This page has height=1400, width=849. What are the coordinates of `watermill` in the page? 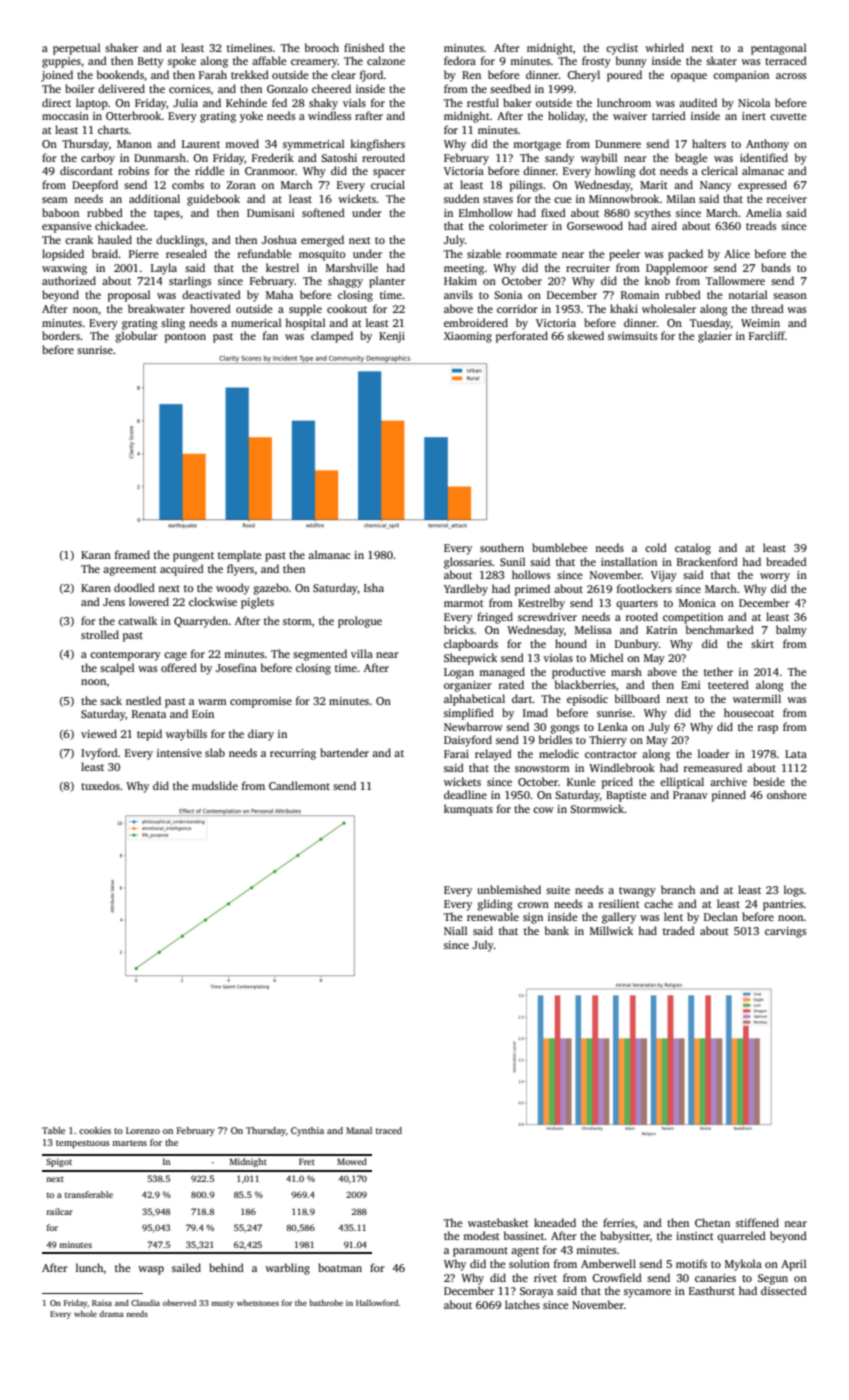 It's located at (757, 698).
